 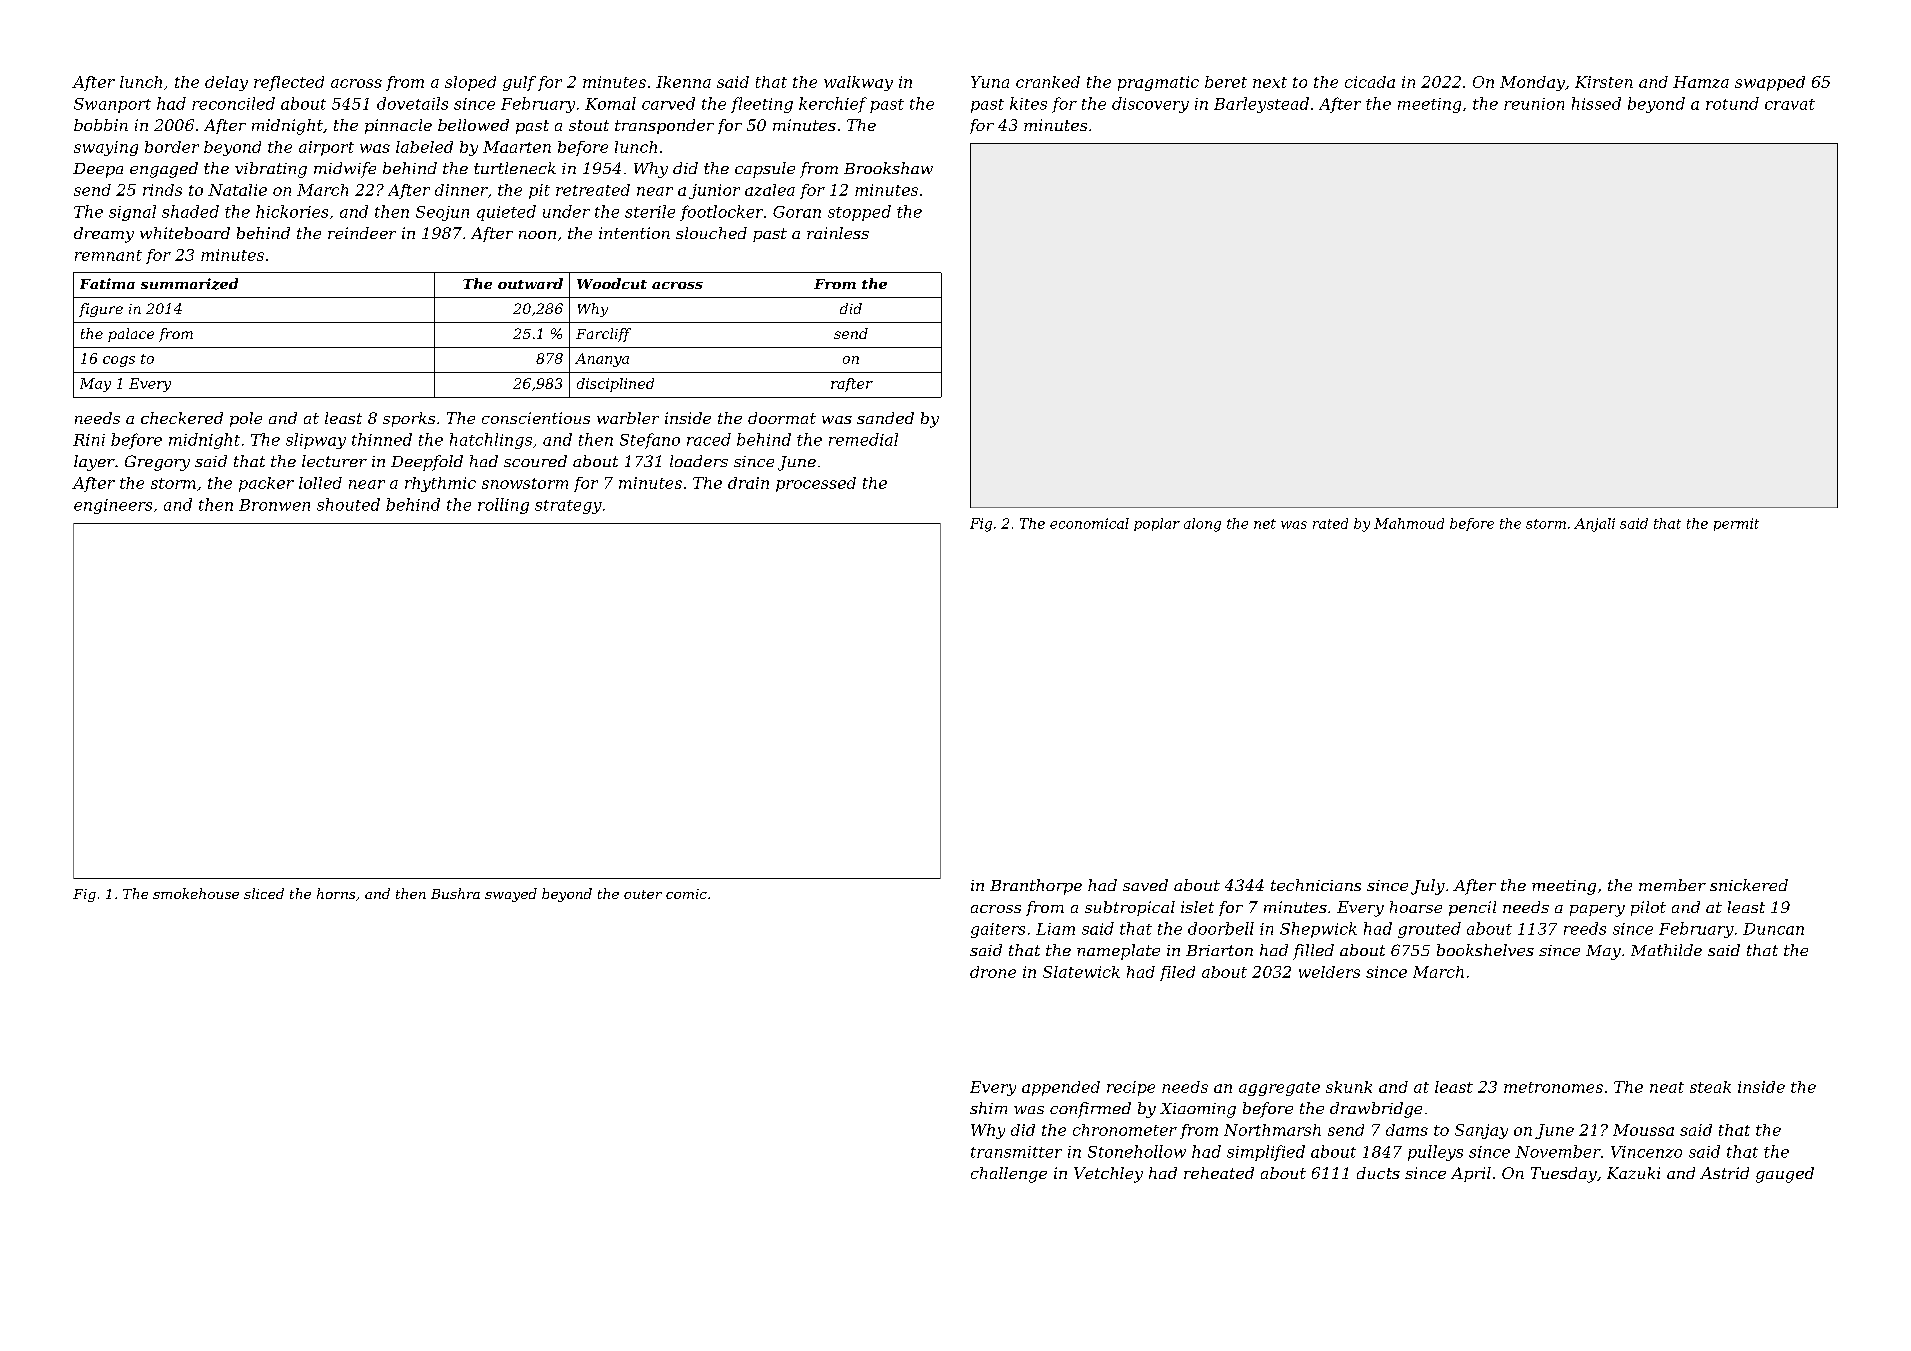 I want to click on Bronwen, so click(x=274, y=505).
